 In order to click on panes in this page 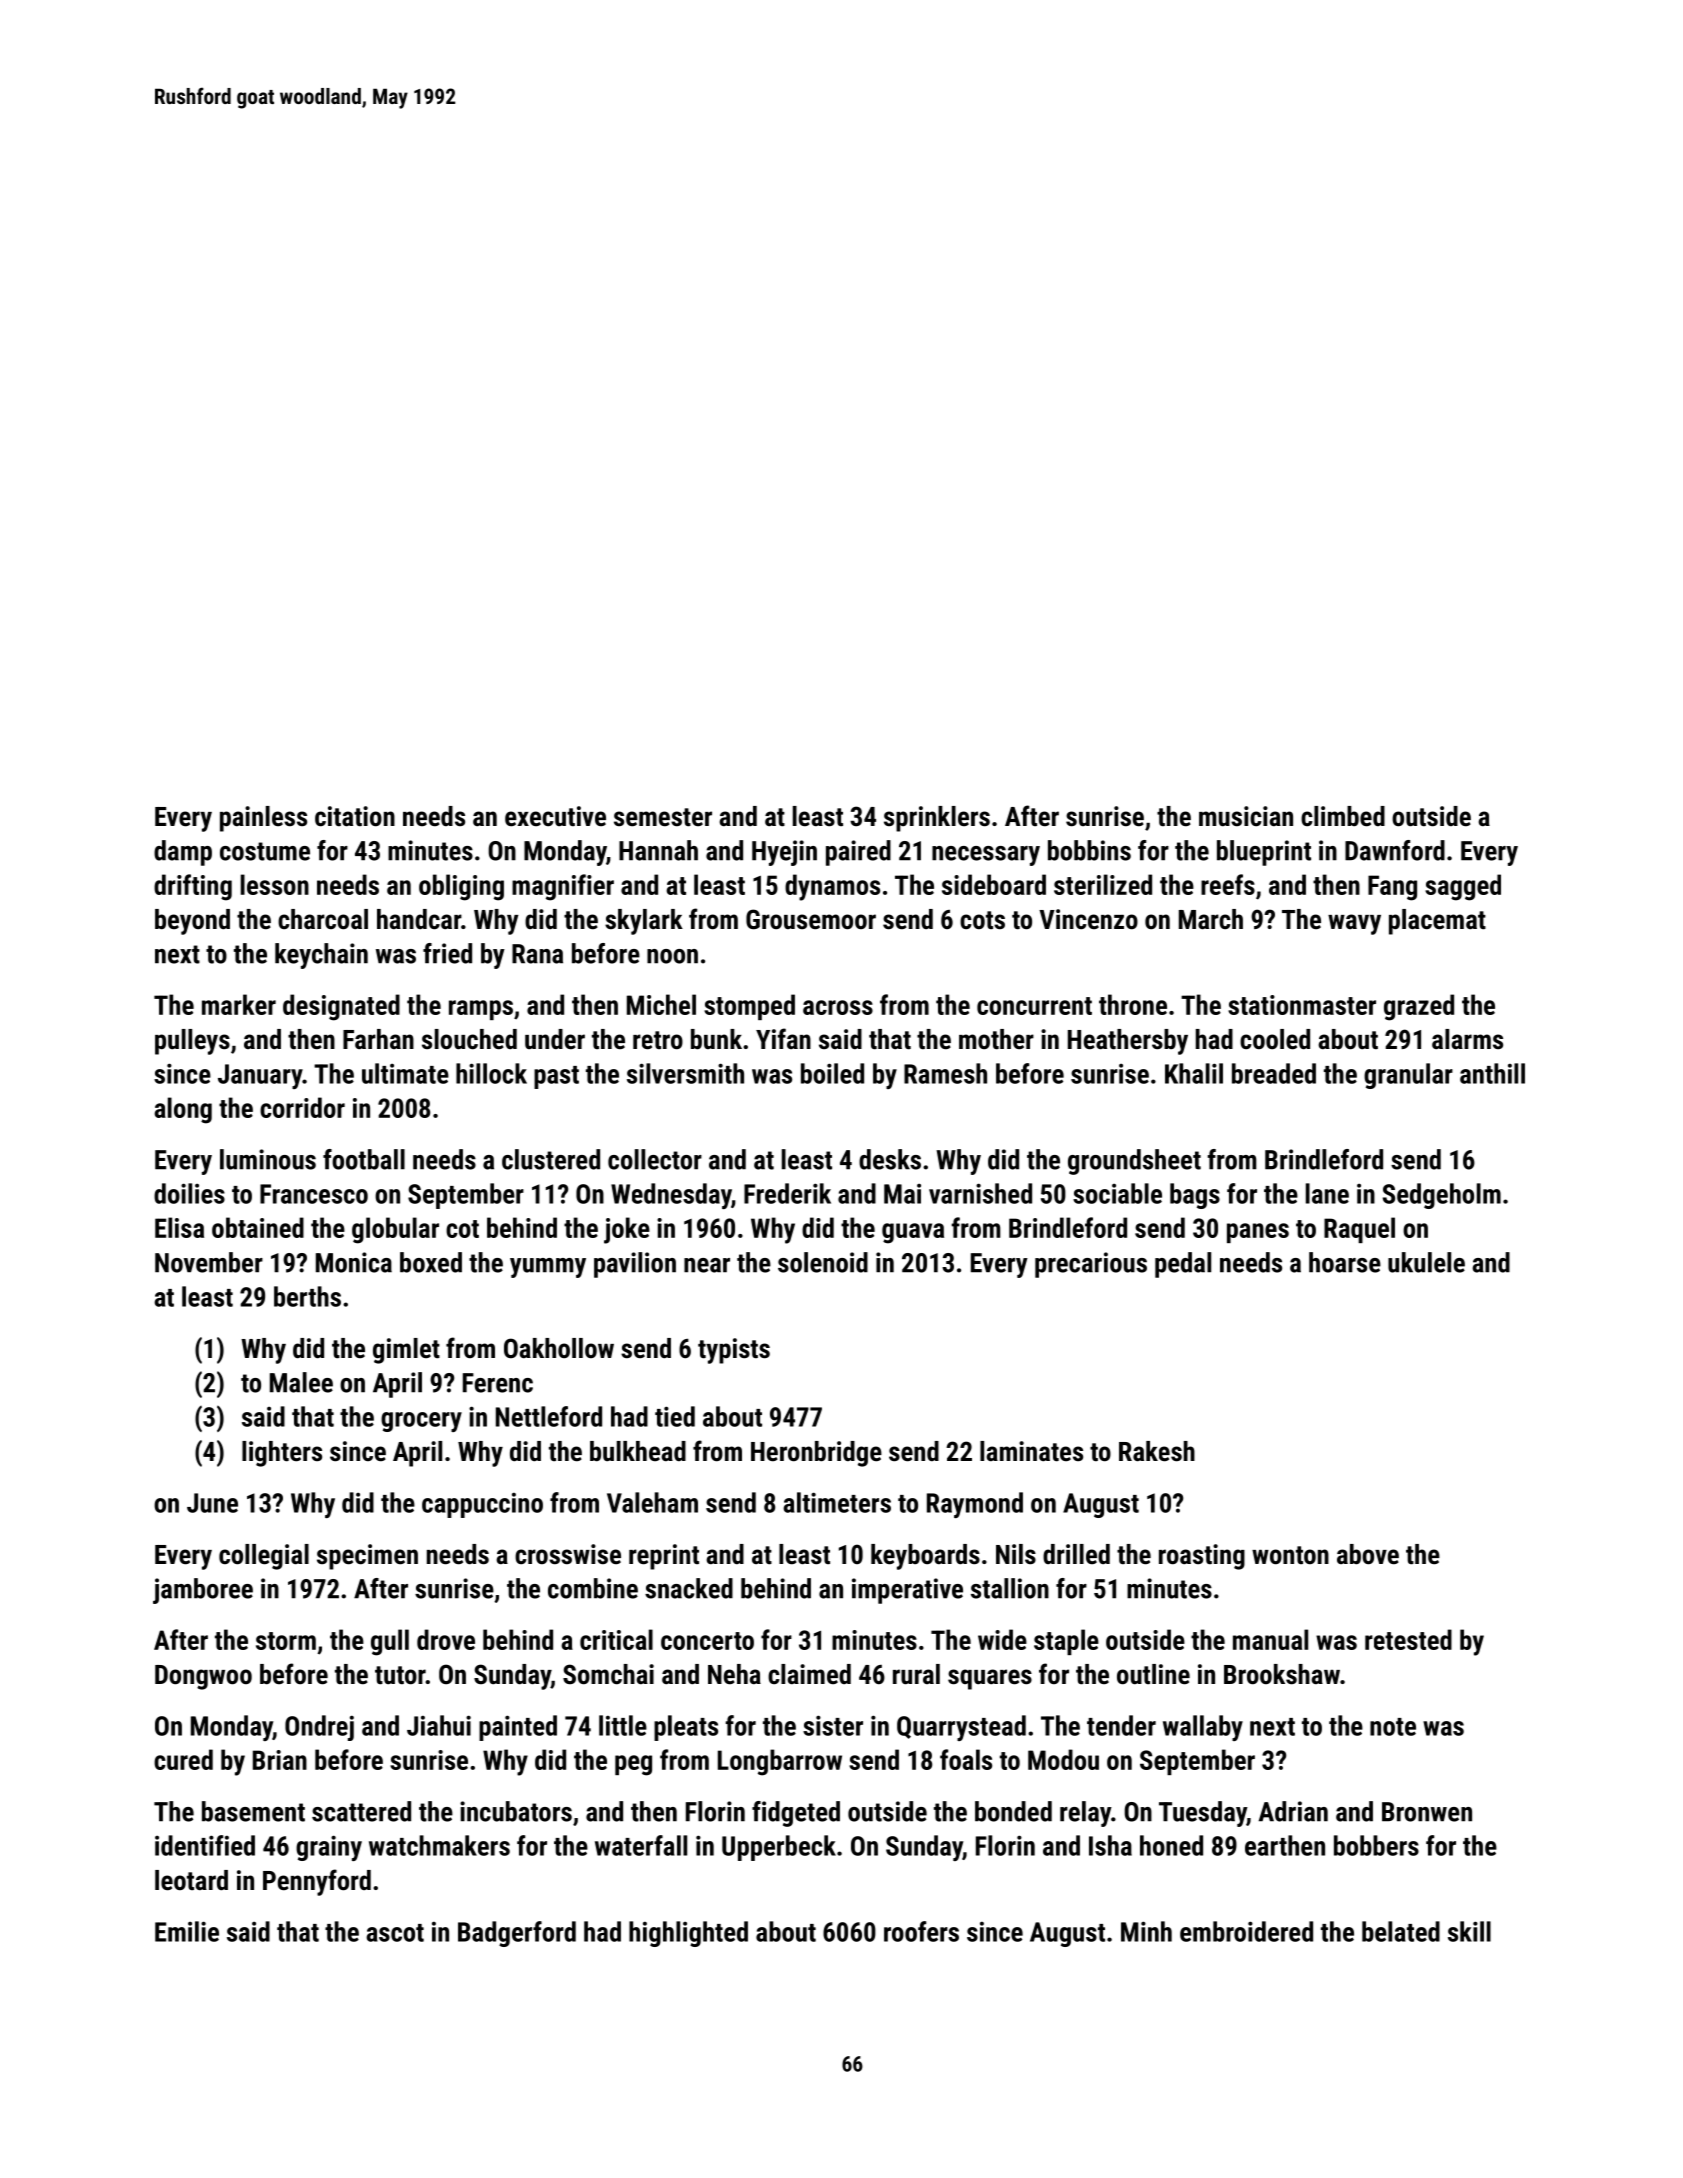, I will do `click(1258, 1233)`.
